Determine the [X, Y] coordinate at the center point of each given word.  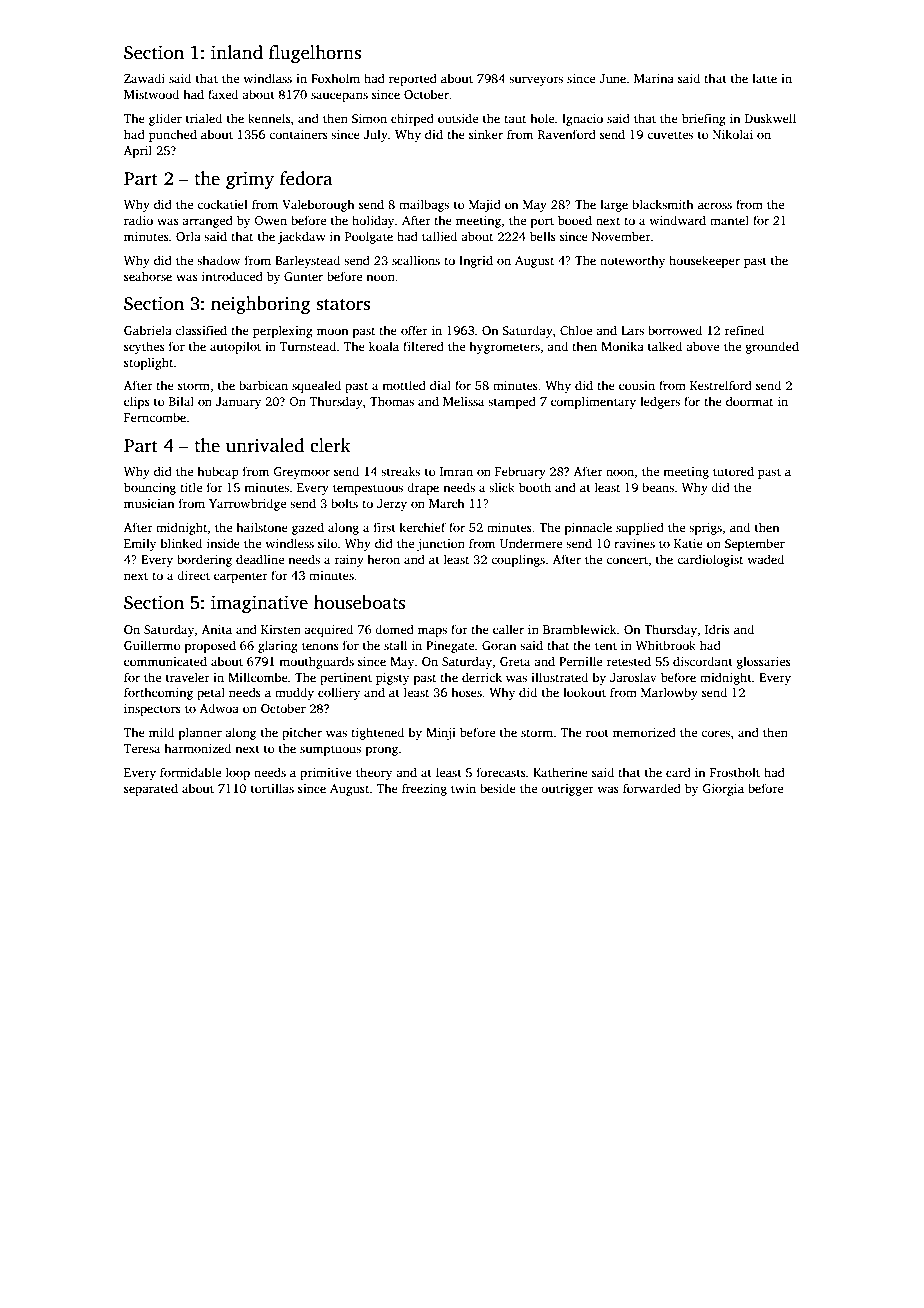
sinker [486, 134]
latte [764, 78]
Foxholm [335, 78]
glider [165, 119]
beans [658, 487]
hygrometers [504, 347]
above [702, 346]
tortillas [272, 788]
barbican [263, 385]
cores [715, 733]
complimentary [593, 402]
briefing [704, 119]
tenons [320, 646]
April [138, 151]
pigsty [392, 679]
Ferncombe [155, 417]
